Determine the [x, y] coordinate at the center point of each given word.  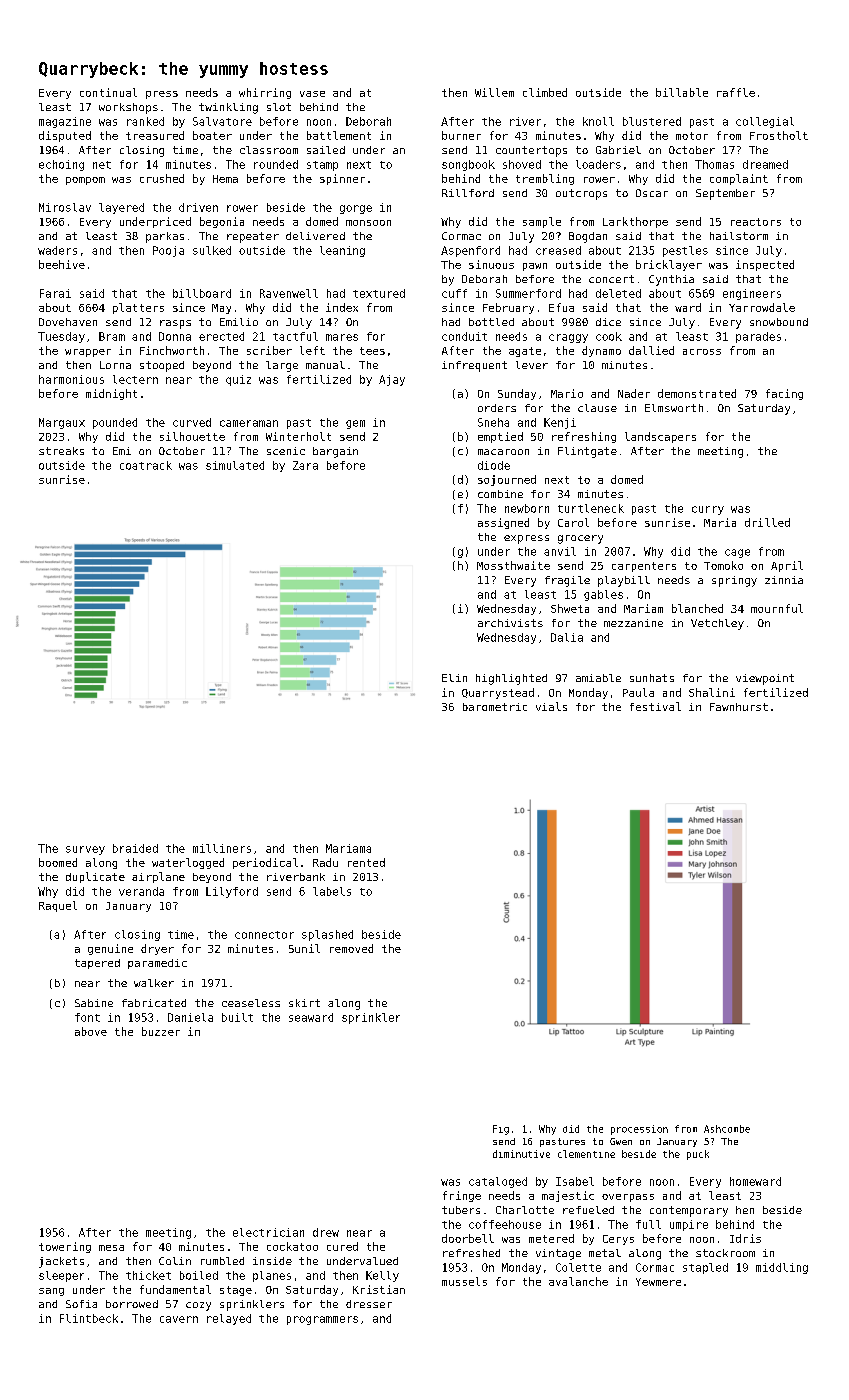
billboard [202, 293]
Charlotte [525, 1210]
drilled [767, 522]
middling [782, 1268]
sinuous [491, 264]
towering [65, 1247]
